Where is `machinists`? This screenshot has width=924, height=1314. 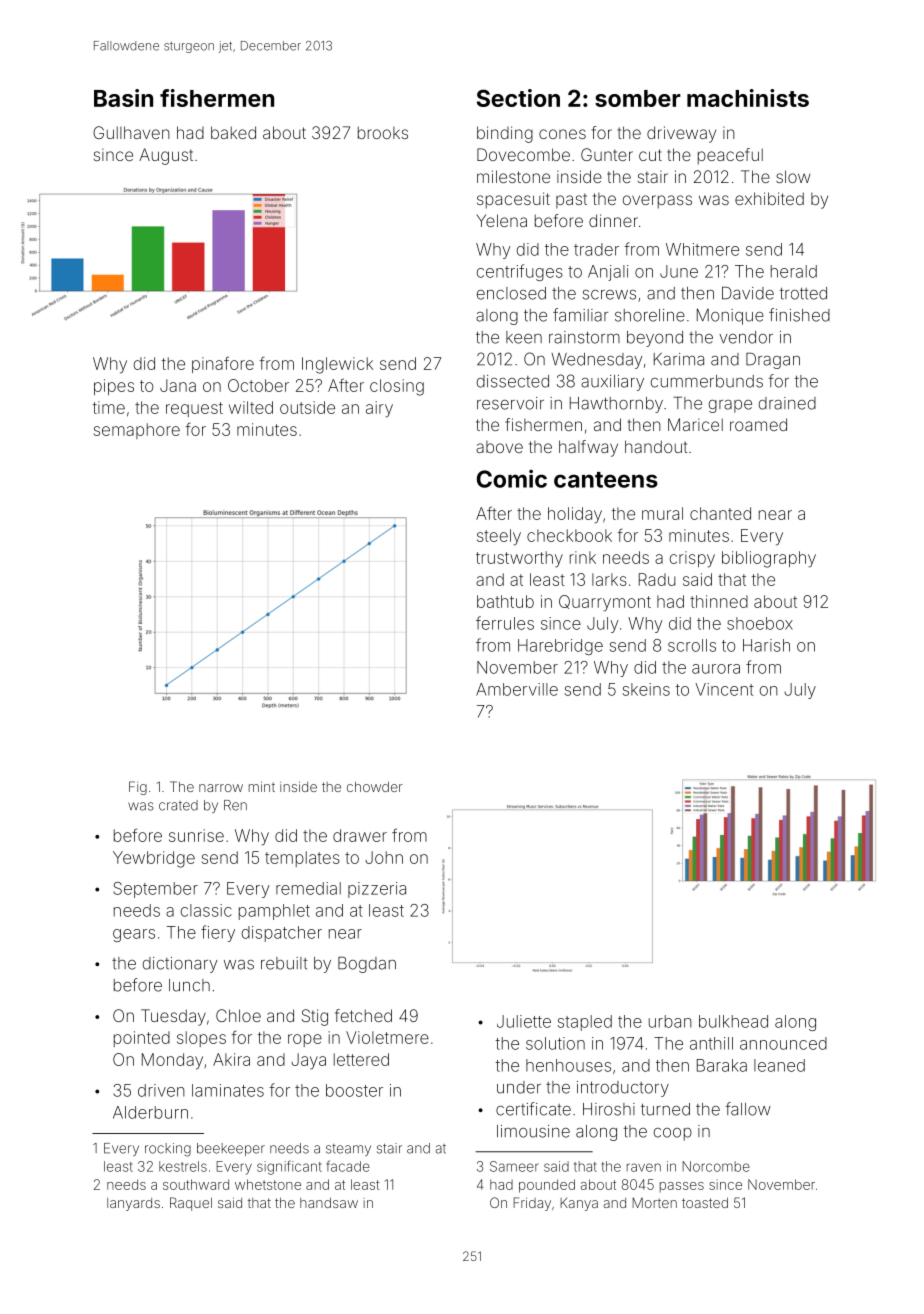 machinists is located at coordinates (748, 98).
